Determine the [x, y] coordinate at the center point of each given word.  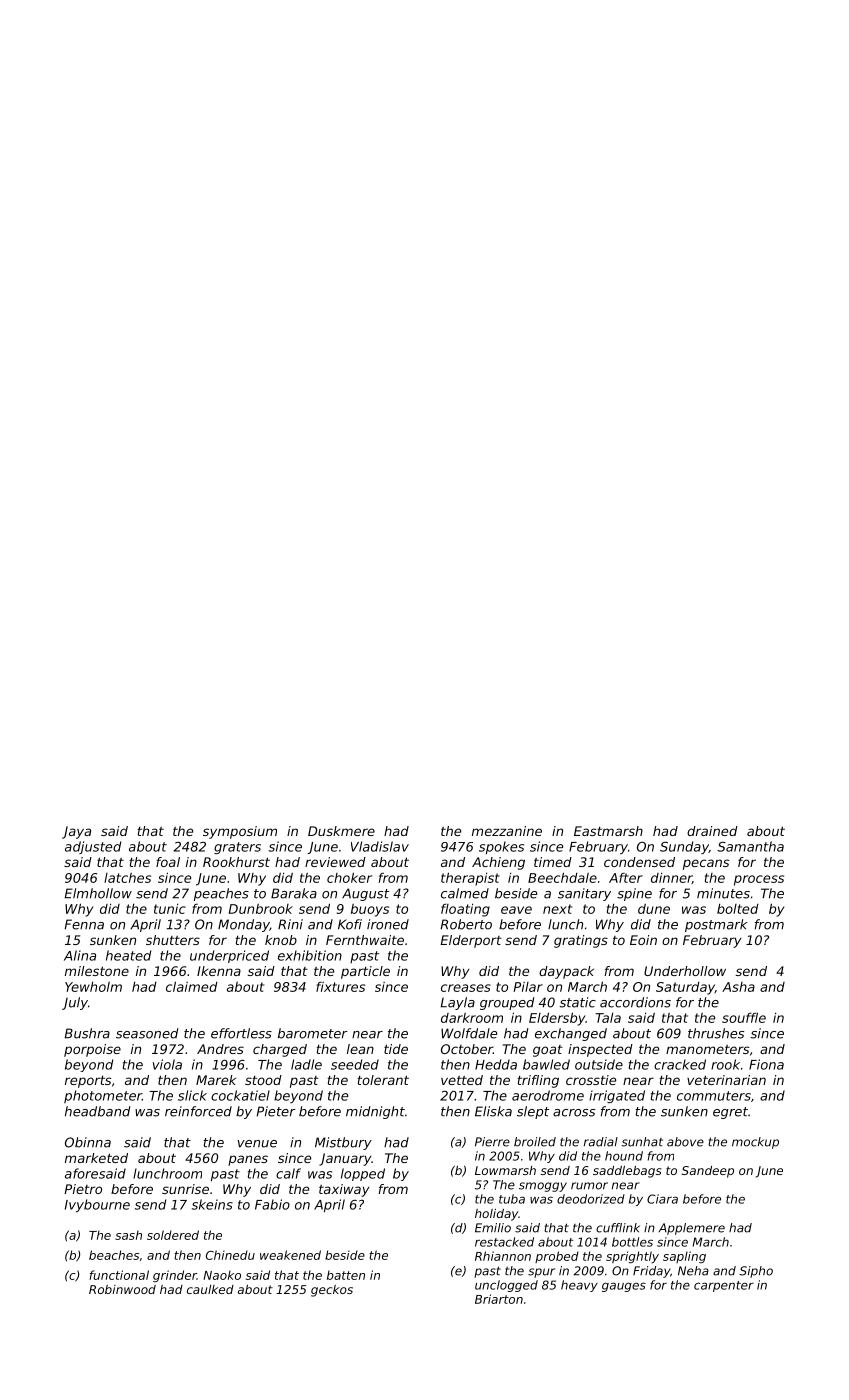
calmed [465, 893]
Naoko [222, 1275]
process [759, 880]
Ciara [662, 1199]
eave [516, 910]
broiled [535, 1142]
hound [624, 1156]
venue [257, 1144]
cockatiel [240, 1095]
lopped [363, 1174]
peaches [221, 894]
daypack [566, 972]
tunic [170, 909]
